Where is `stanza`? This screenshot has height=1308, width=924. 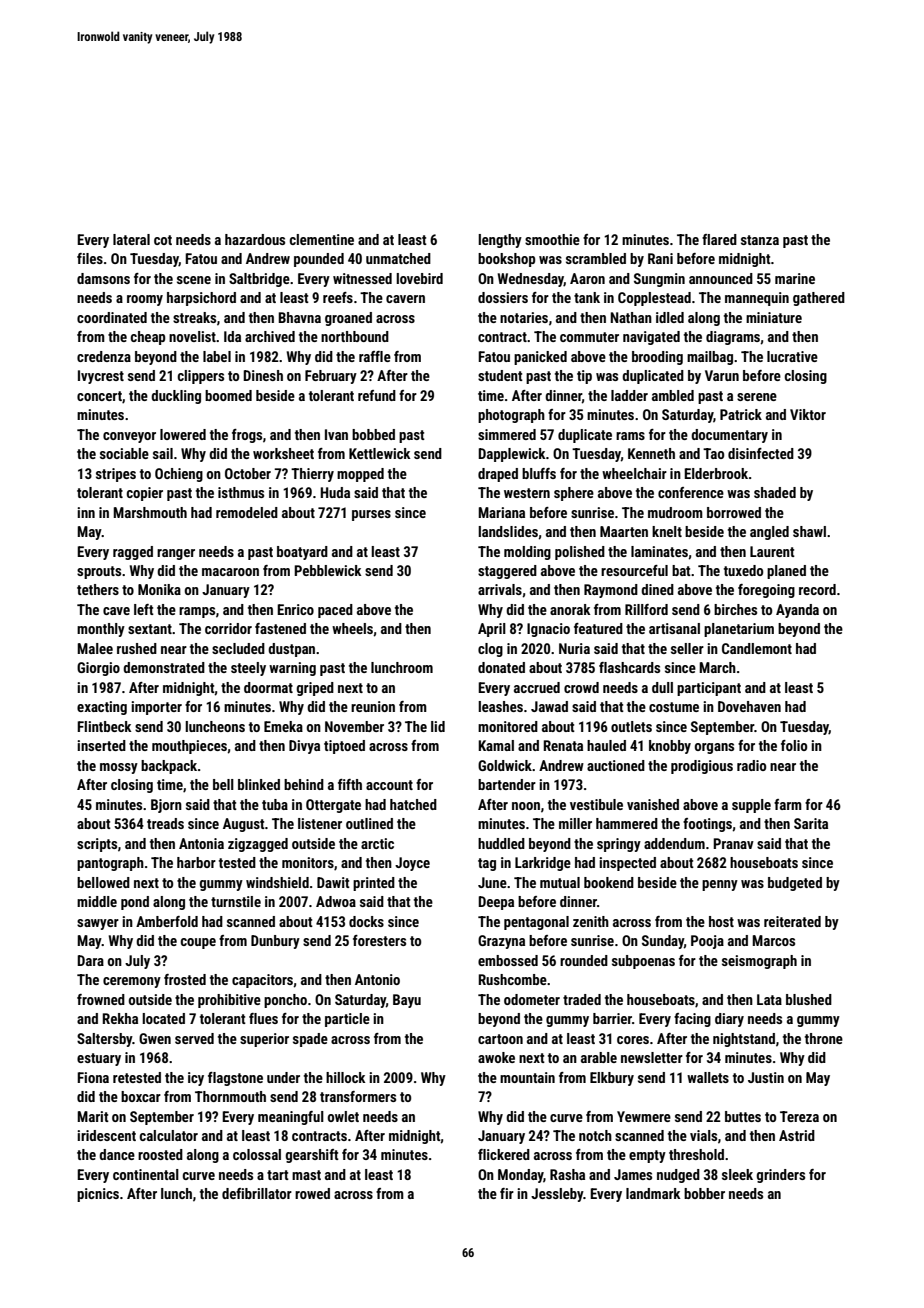
stanza is located at coordinates (760, 240).
